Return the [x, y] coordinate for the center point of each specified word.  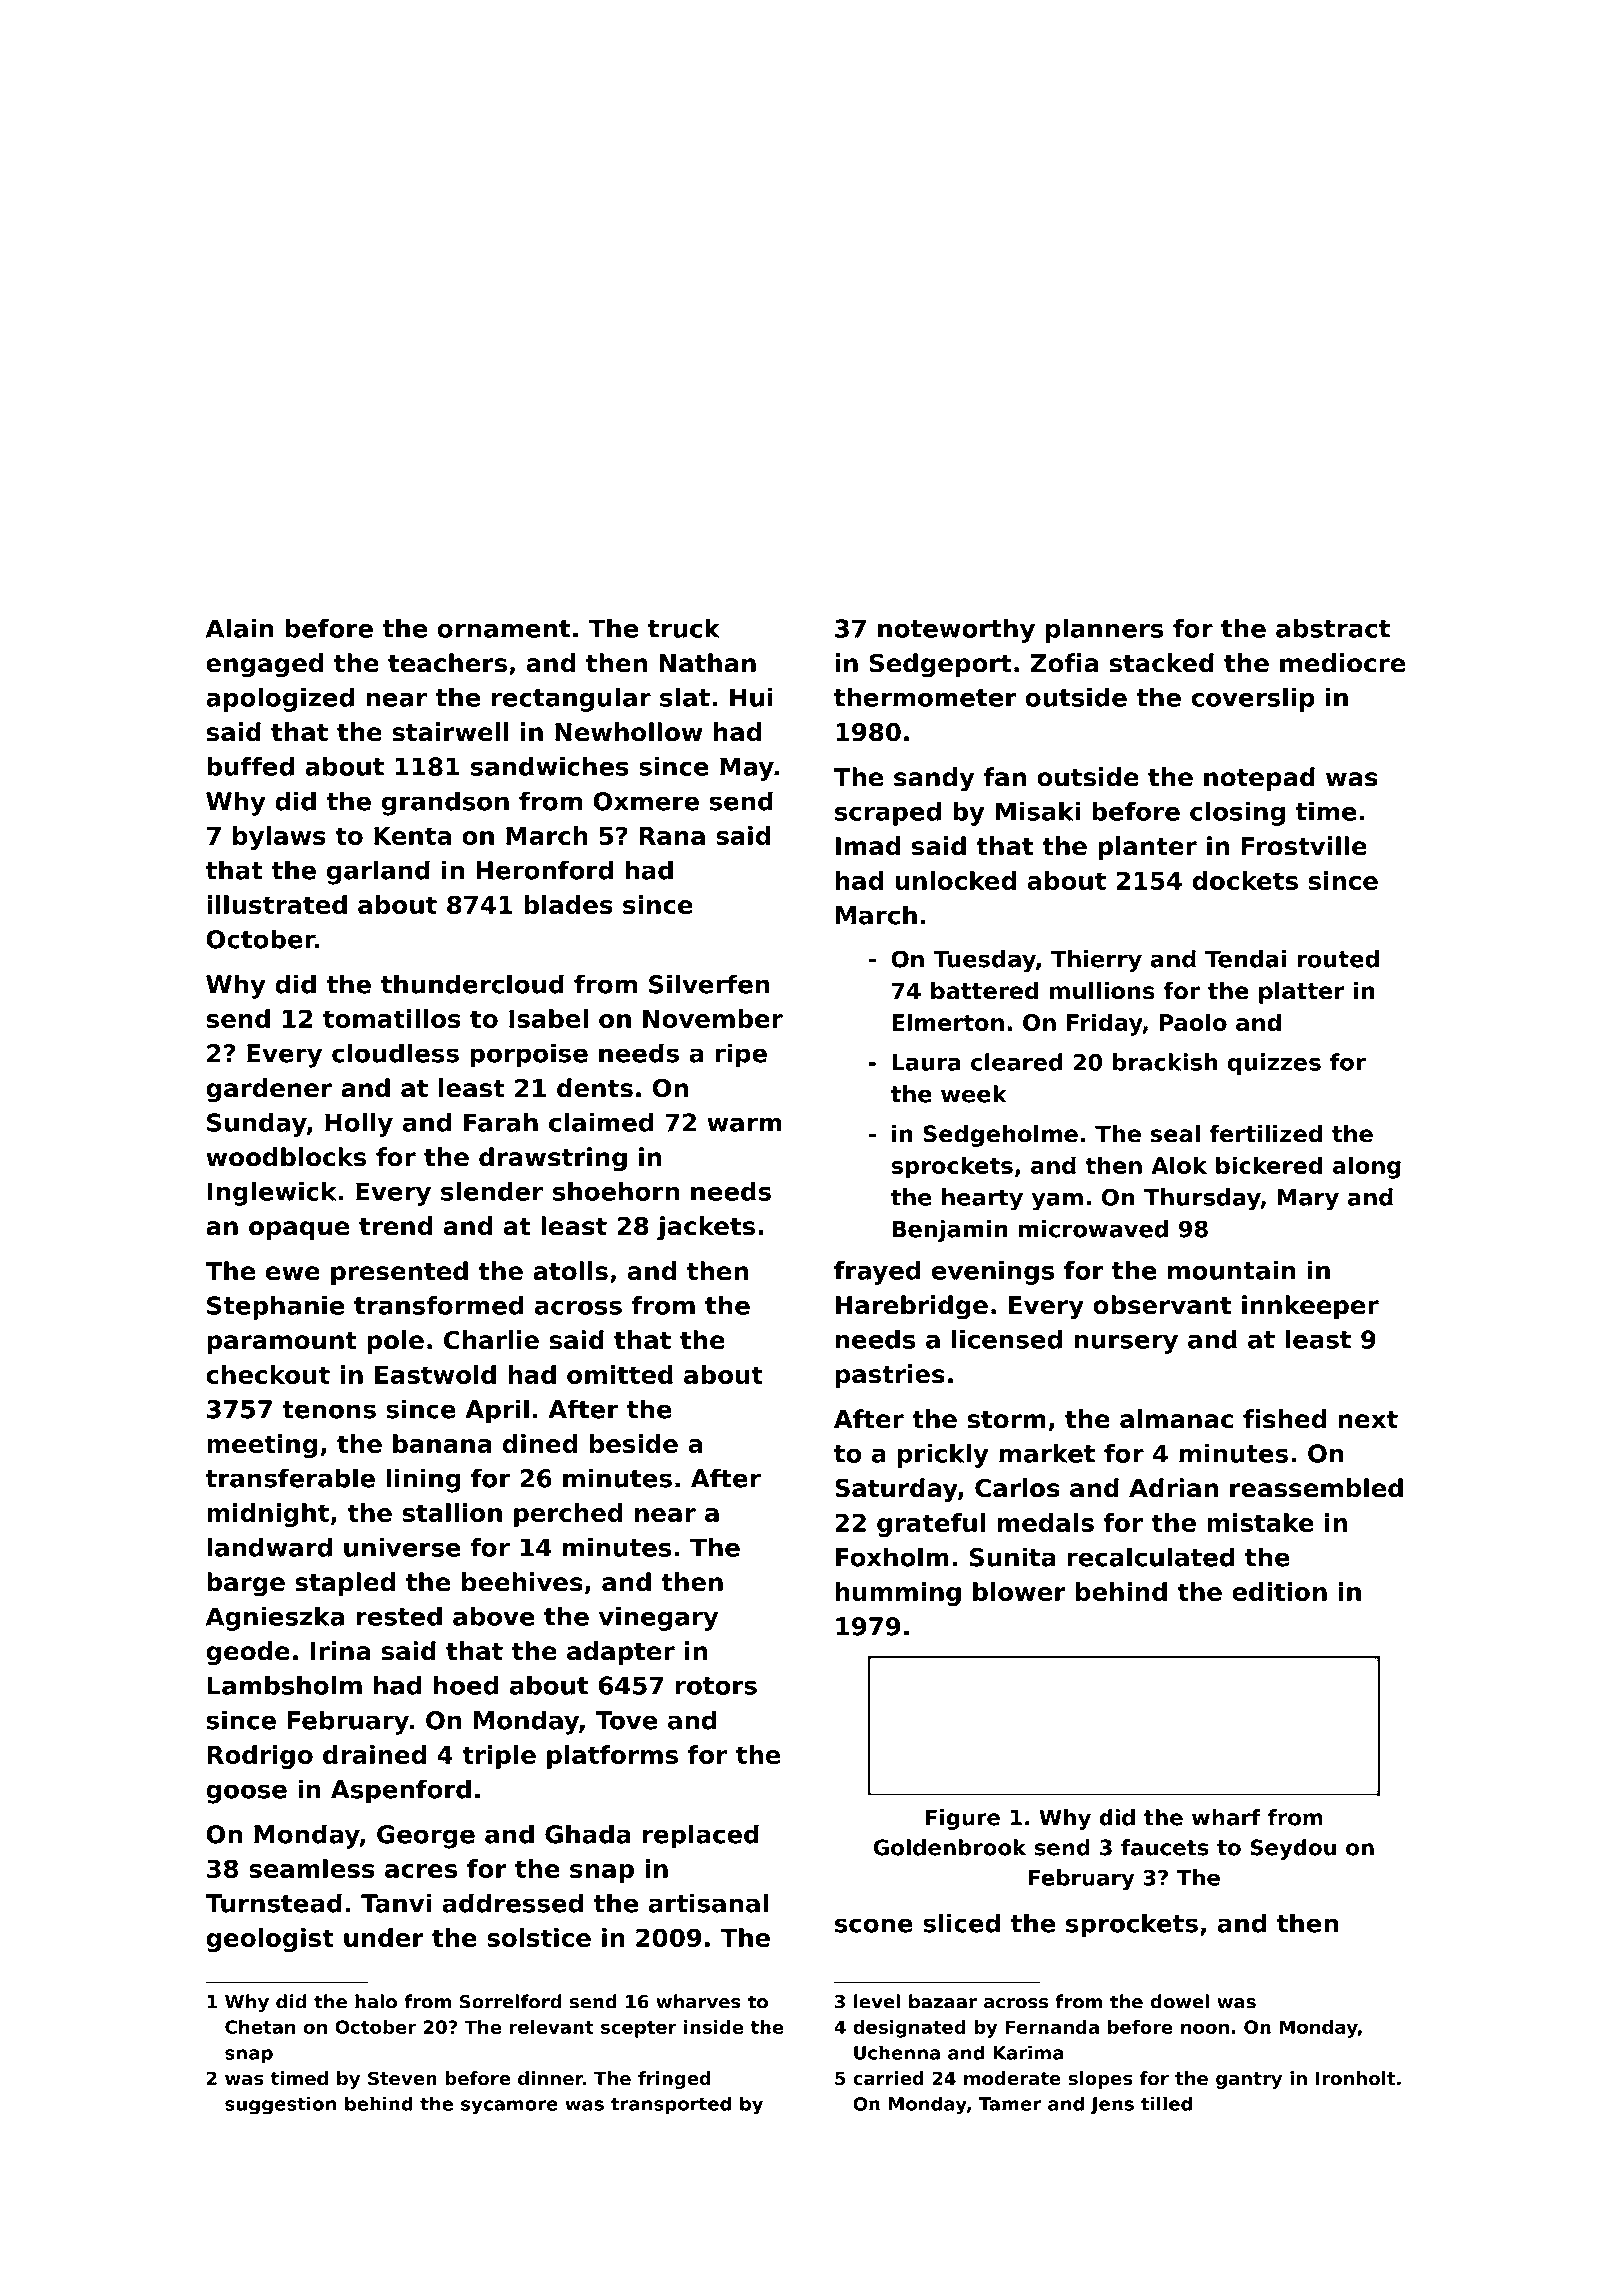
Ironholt [1356, 2078]
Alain [240, 628]
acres [421, 1871]
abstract [1333, 628]
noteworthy [956, 631]
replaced [701, 1836]
